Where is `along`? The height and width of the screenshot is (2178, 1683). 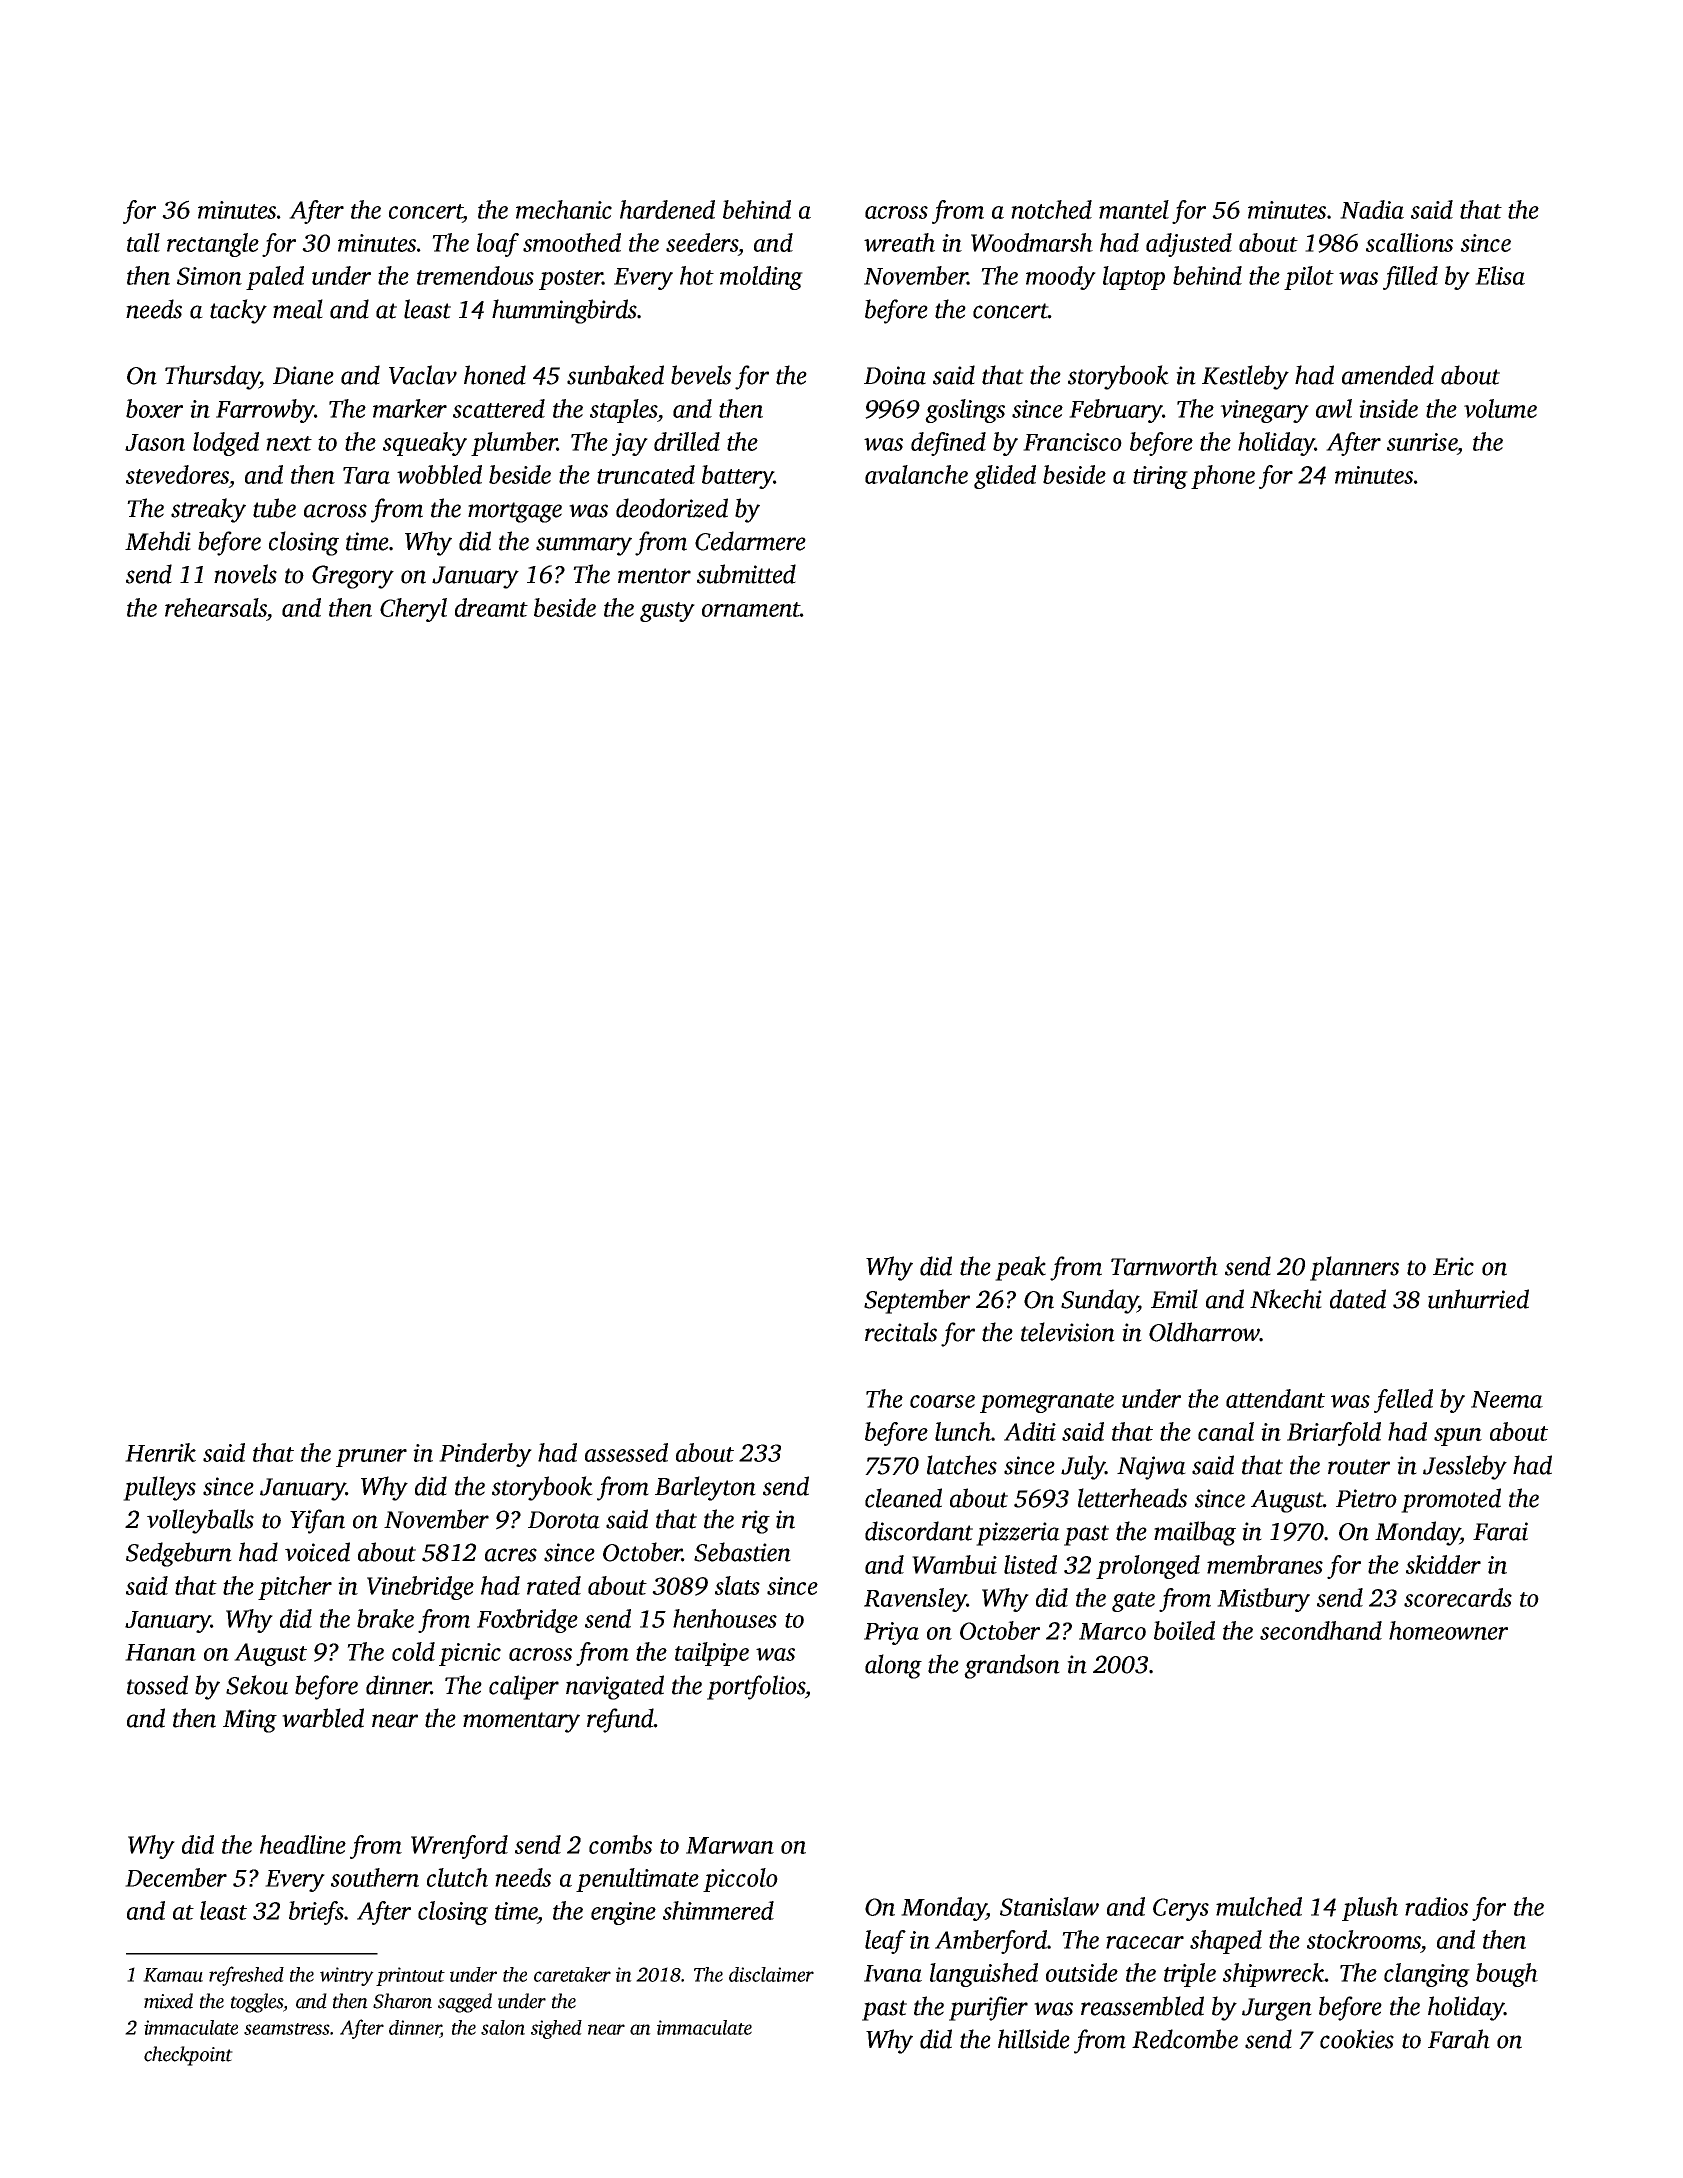
along is located at coordinates (893, 1666).
